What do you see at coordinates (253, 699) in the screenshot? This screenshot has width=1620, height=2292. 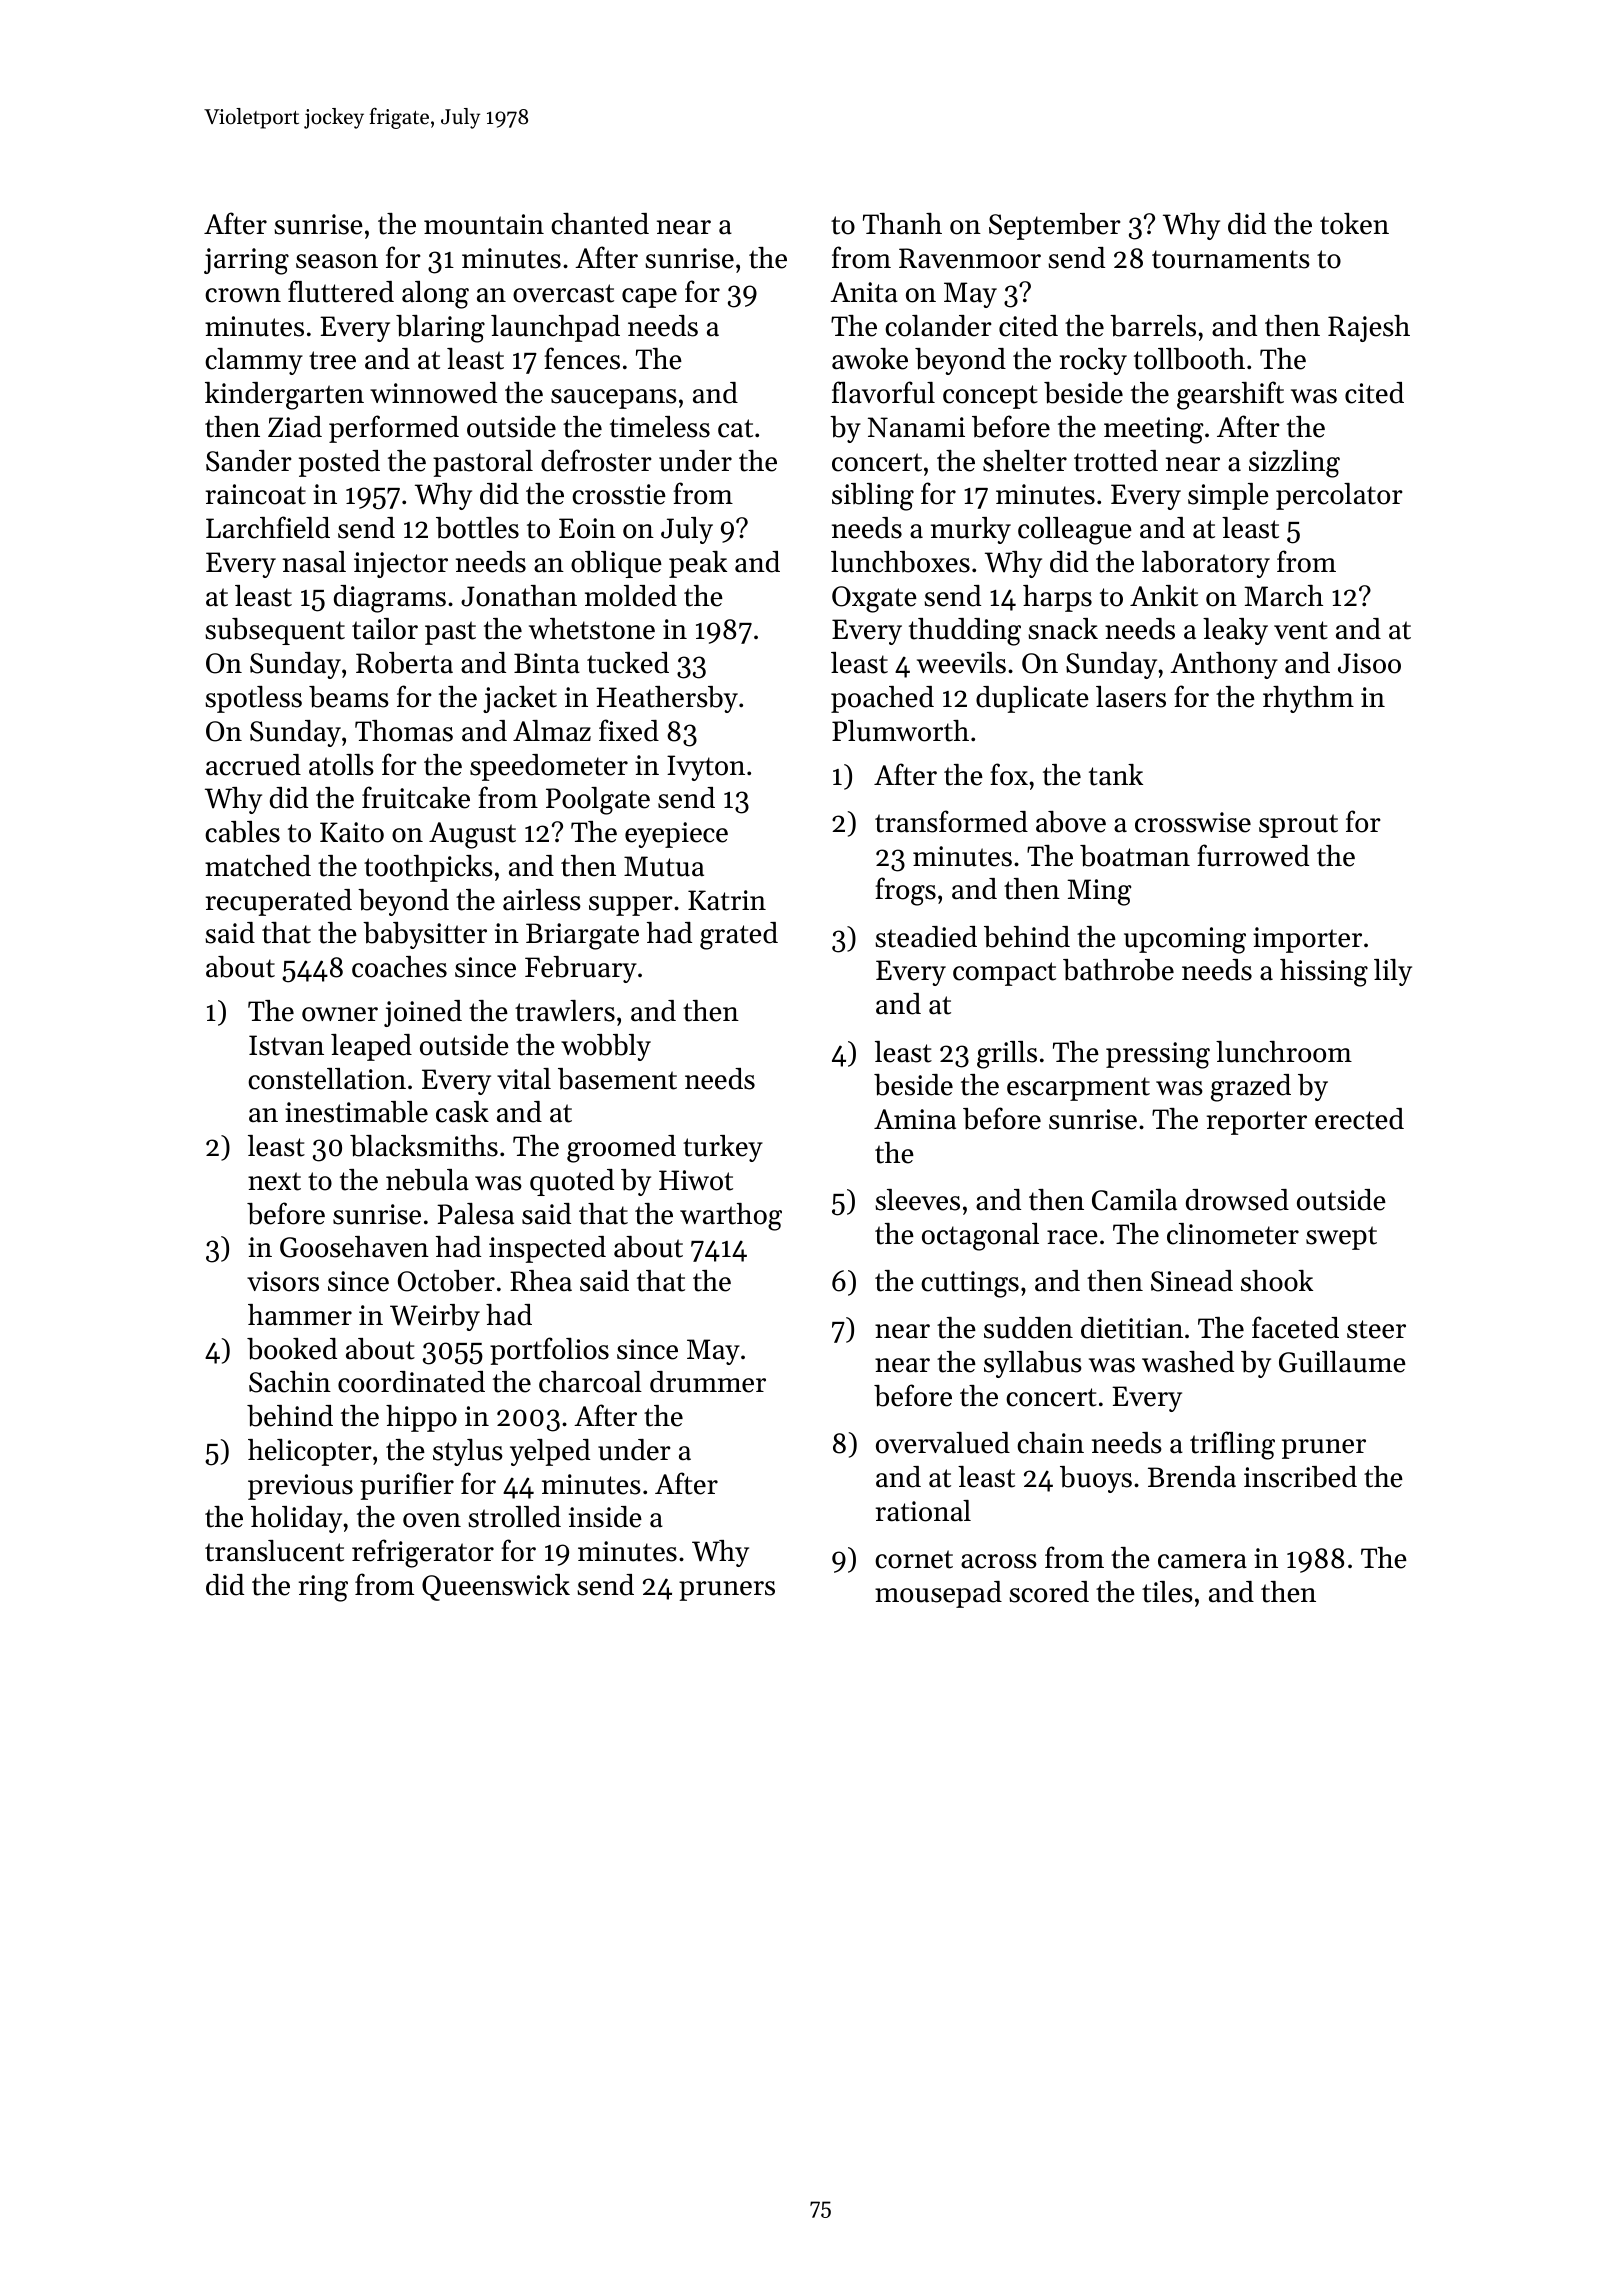 I see `spotless` at bounding box center [253, 699].
